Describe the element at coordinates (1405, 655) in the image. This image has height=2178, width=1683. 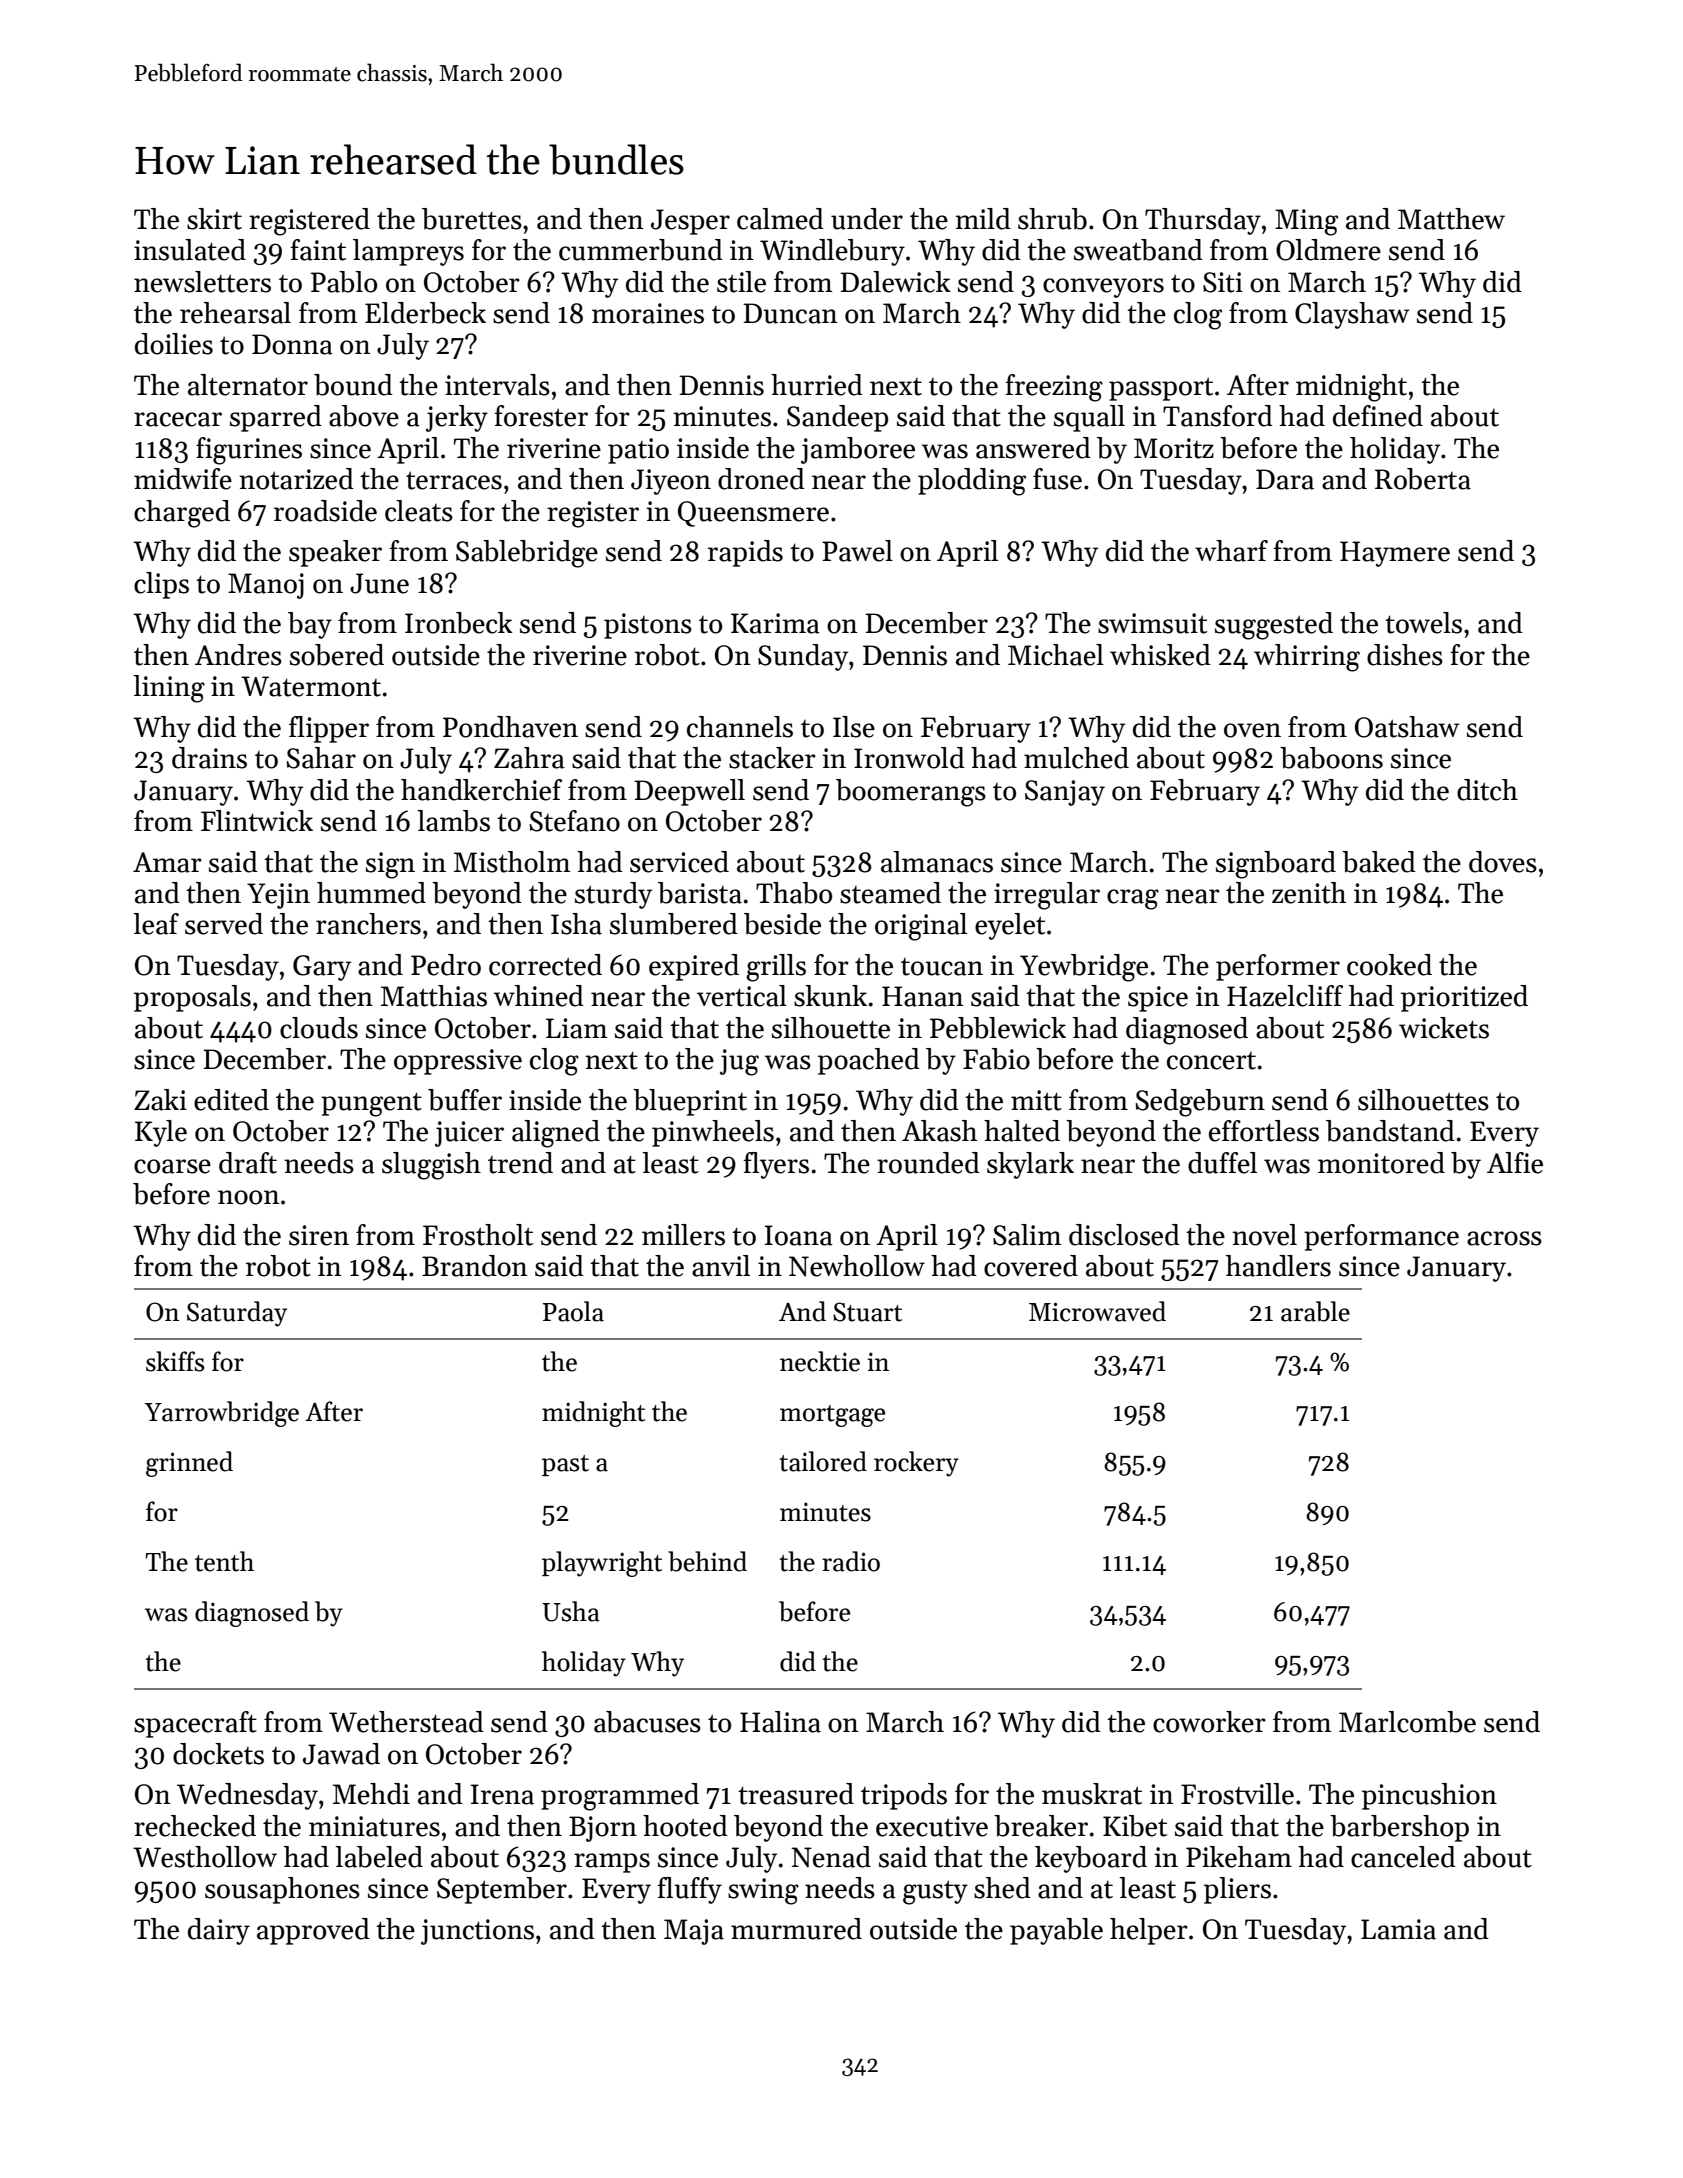
I see `dishes` at that location.
